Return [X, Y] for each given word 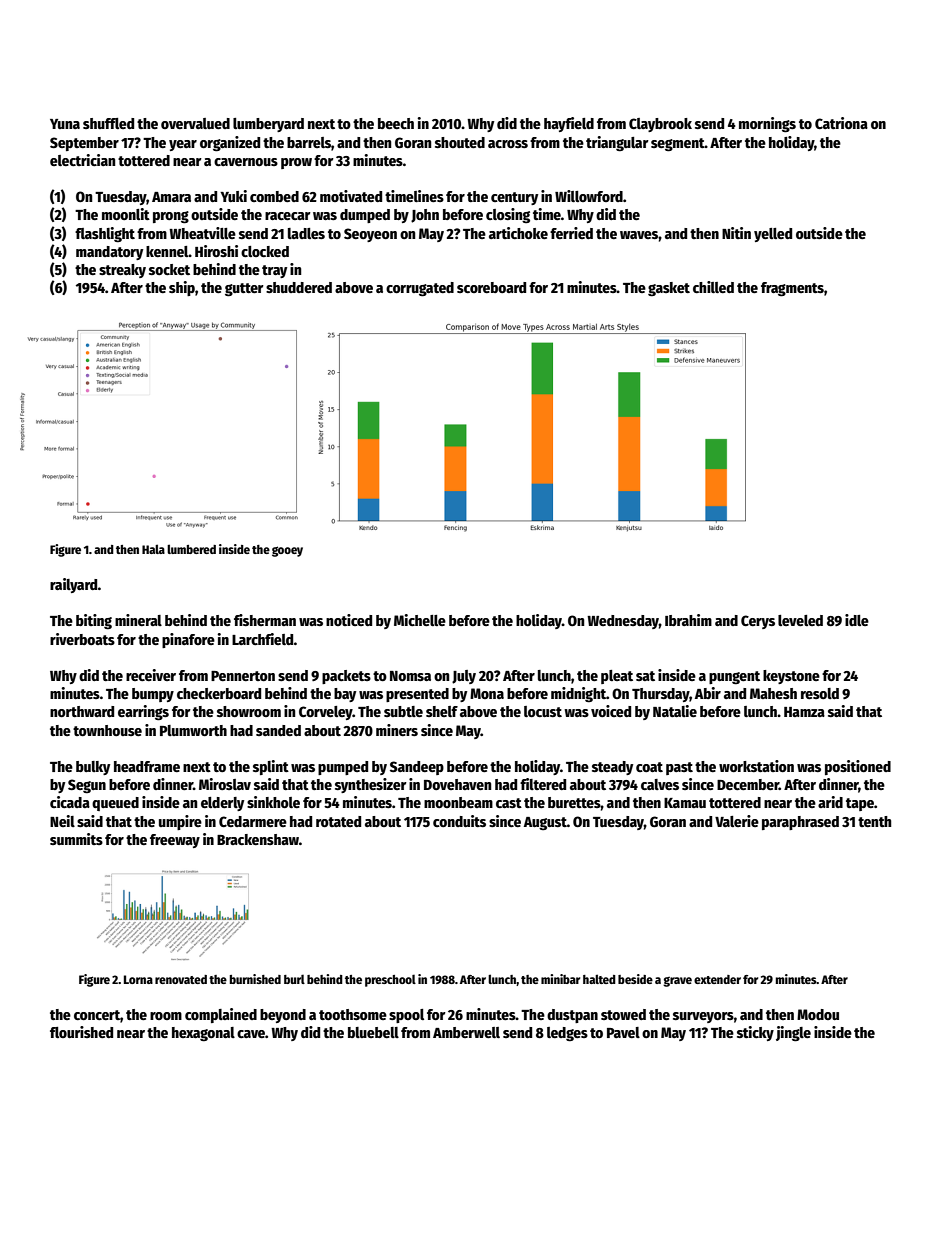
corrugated [420, 289]
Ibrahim [688, 620]
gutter [244, 290]
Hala [153, 549]
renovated [181, 979]
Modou [818, 1014]
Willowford [589, 196]
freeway [175, 841]
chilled [713, 287]
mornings [767, 125]
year [183, 145]
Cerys [758, 622]
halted [599, 979]
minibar [560, 979]
